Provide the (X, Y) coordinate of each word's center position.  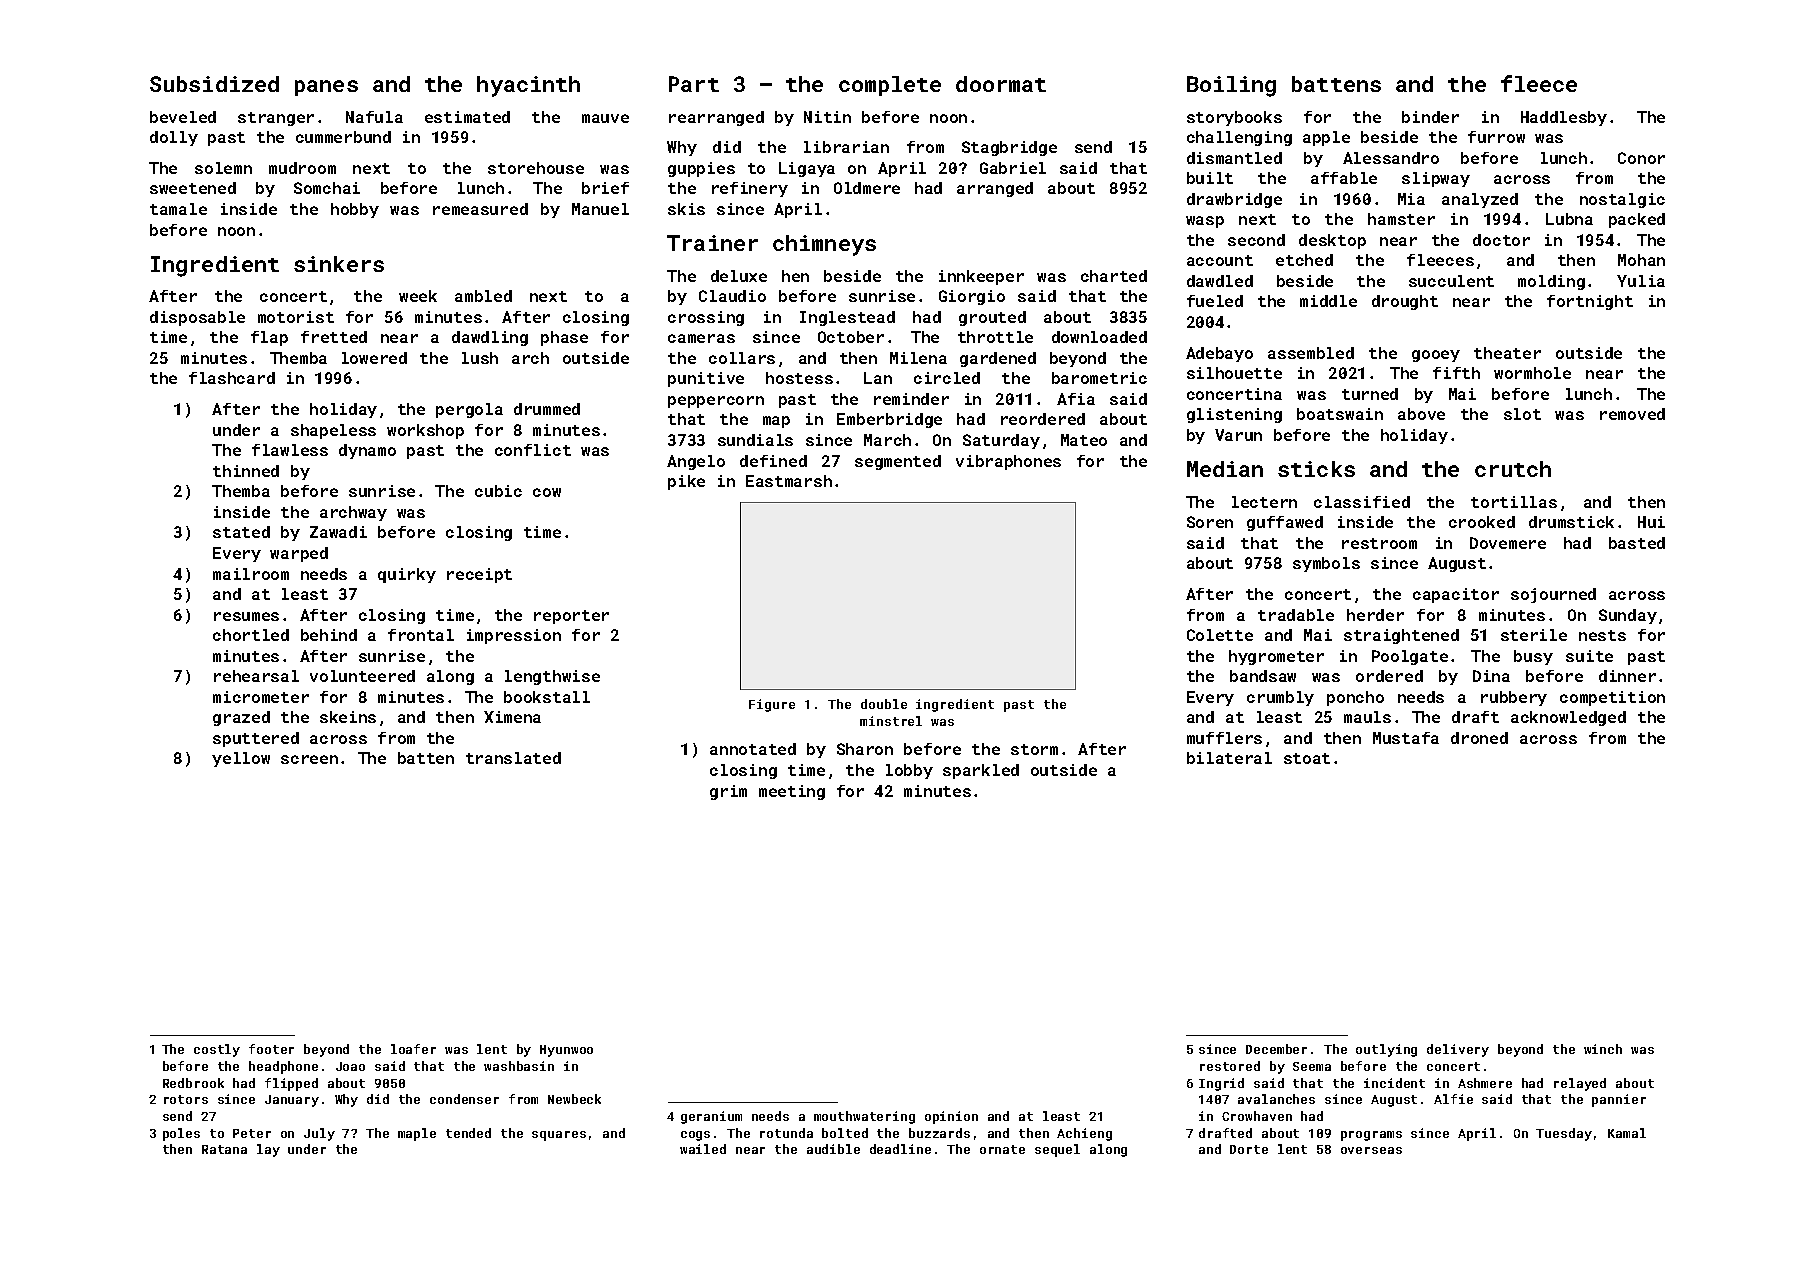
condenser (464, 1099)
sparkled (981, 771)
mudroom (302, 168)
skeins (348, 717)
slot (1522, 414)
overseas (1371, 1150)
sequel (1057, 1150)
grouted (992, 318)
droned (1479, 738)
